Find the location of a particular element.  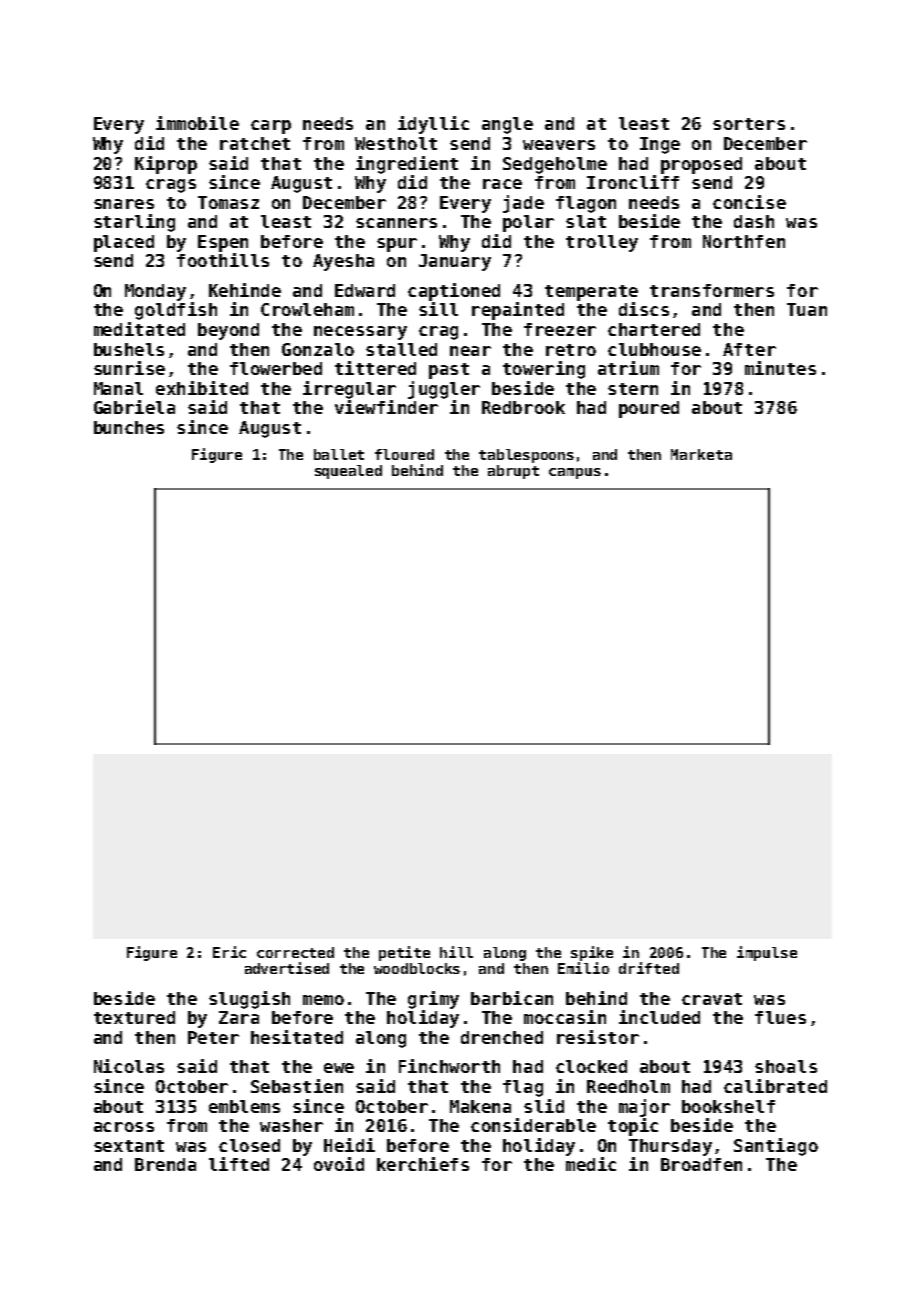

juggler is located at coordinates (444, 390).
